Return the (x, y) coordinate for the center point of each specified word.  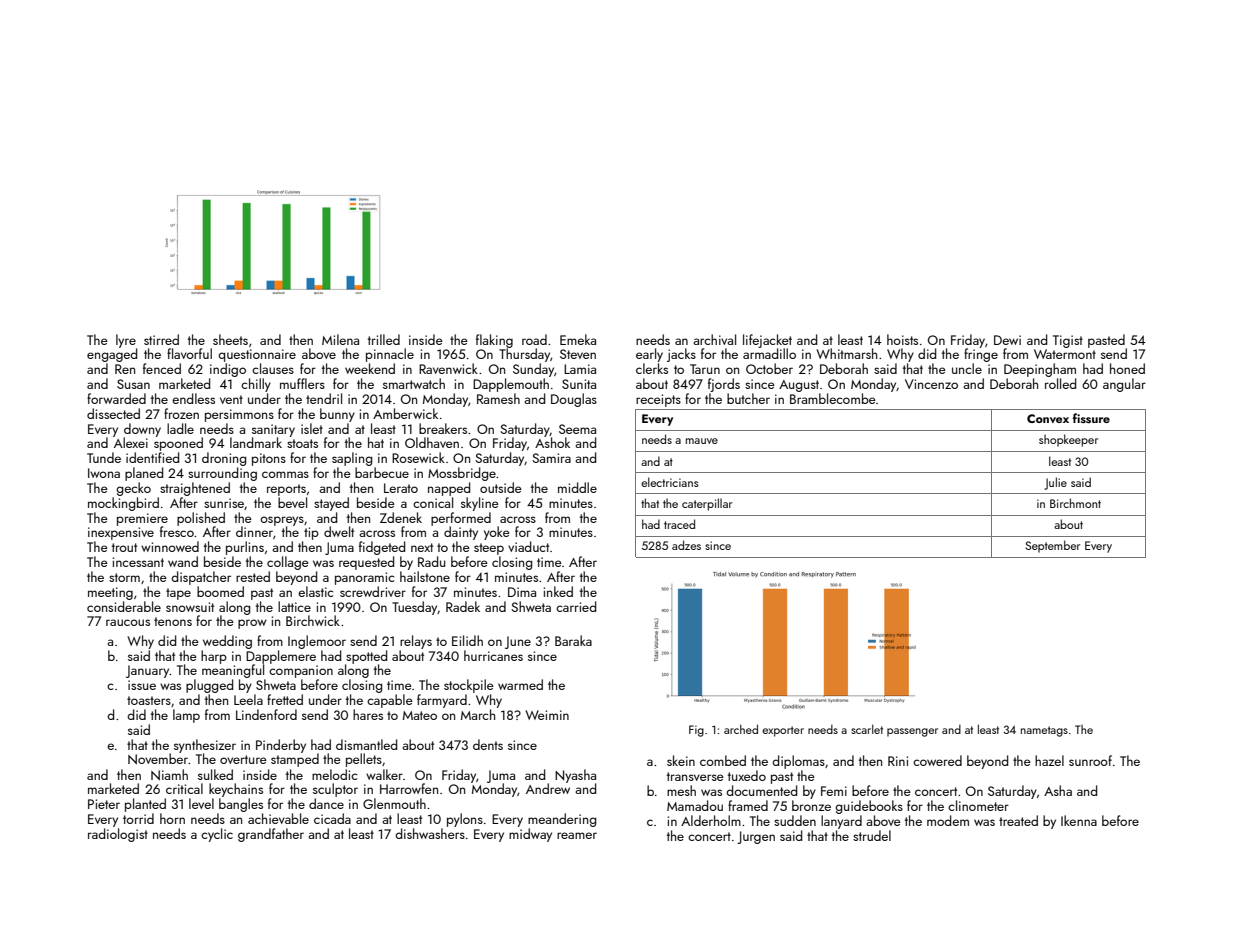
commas (285, 474)
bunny (337, 415)
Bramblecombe (833, 398)
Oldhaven (432, 442)
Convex (1048, 418)
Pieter (104, 804)
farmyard (442, 701)
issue (142, 685)
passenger (912, 732)
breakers (443, 428)
